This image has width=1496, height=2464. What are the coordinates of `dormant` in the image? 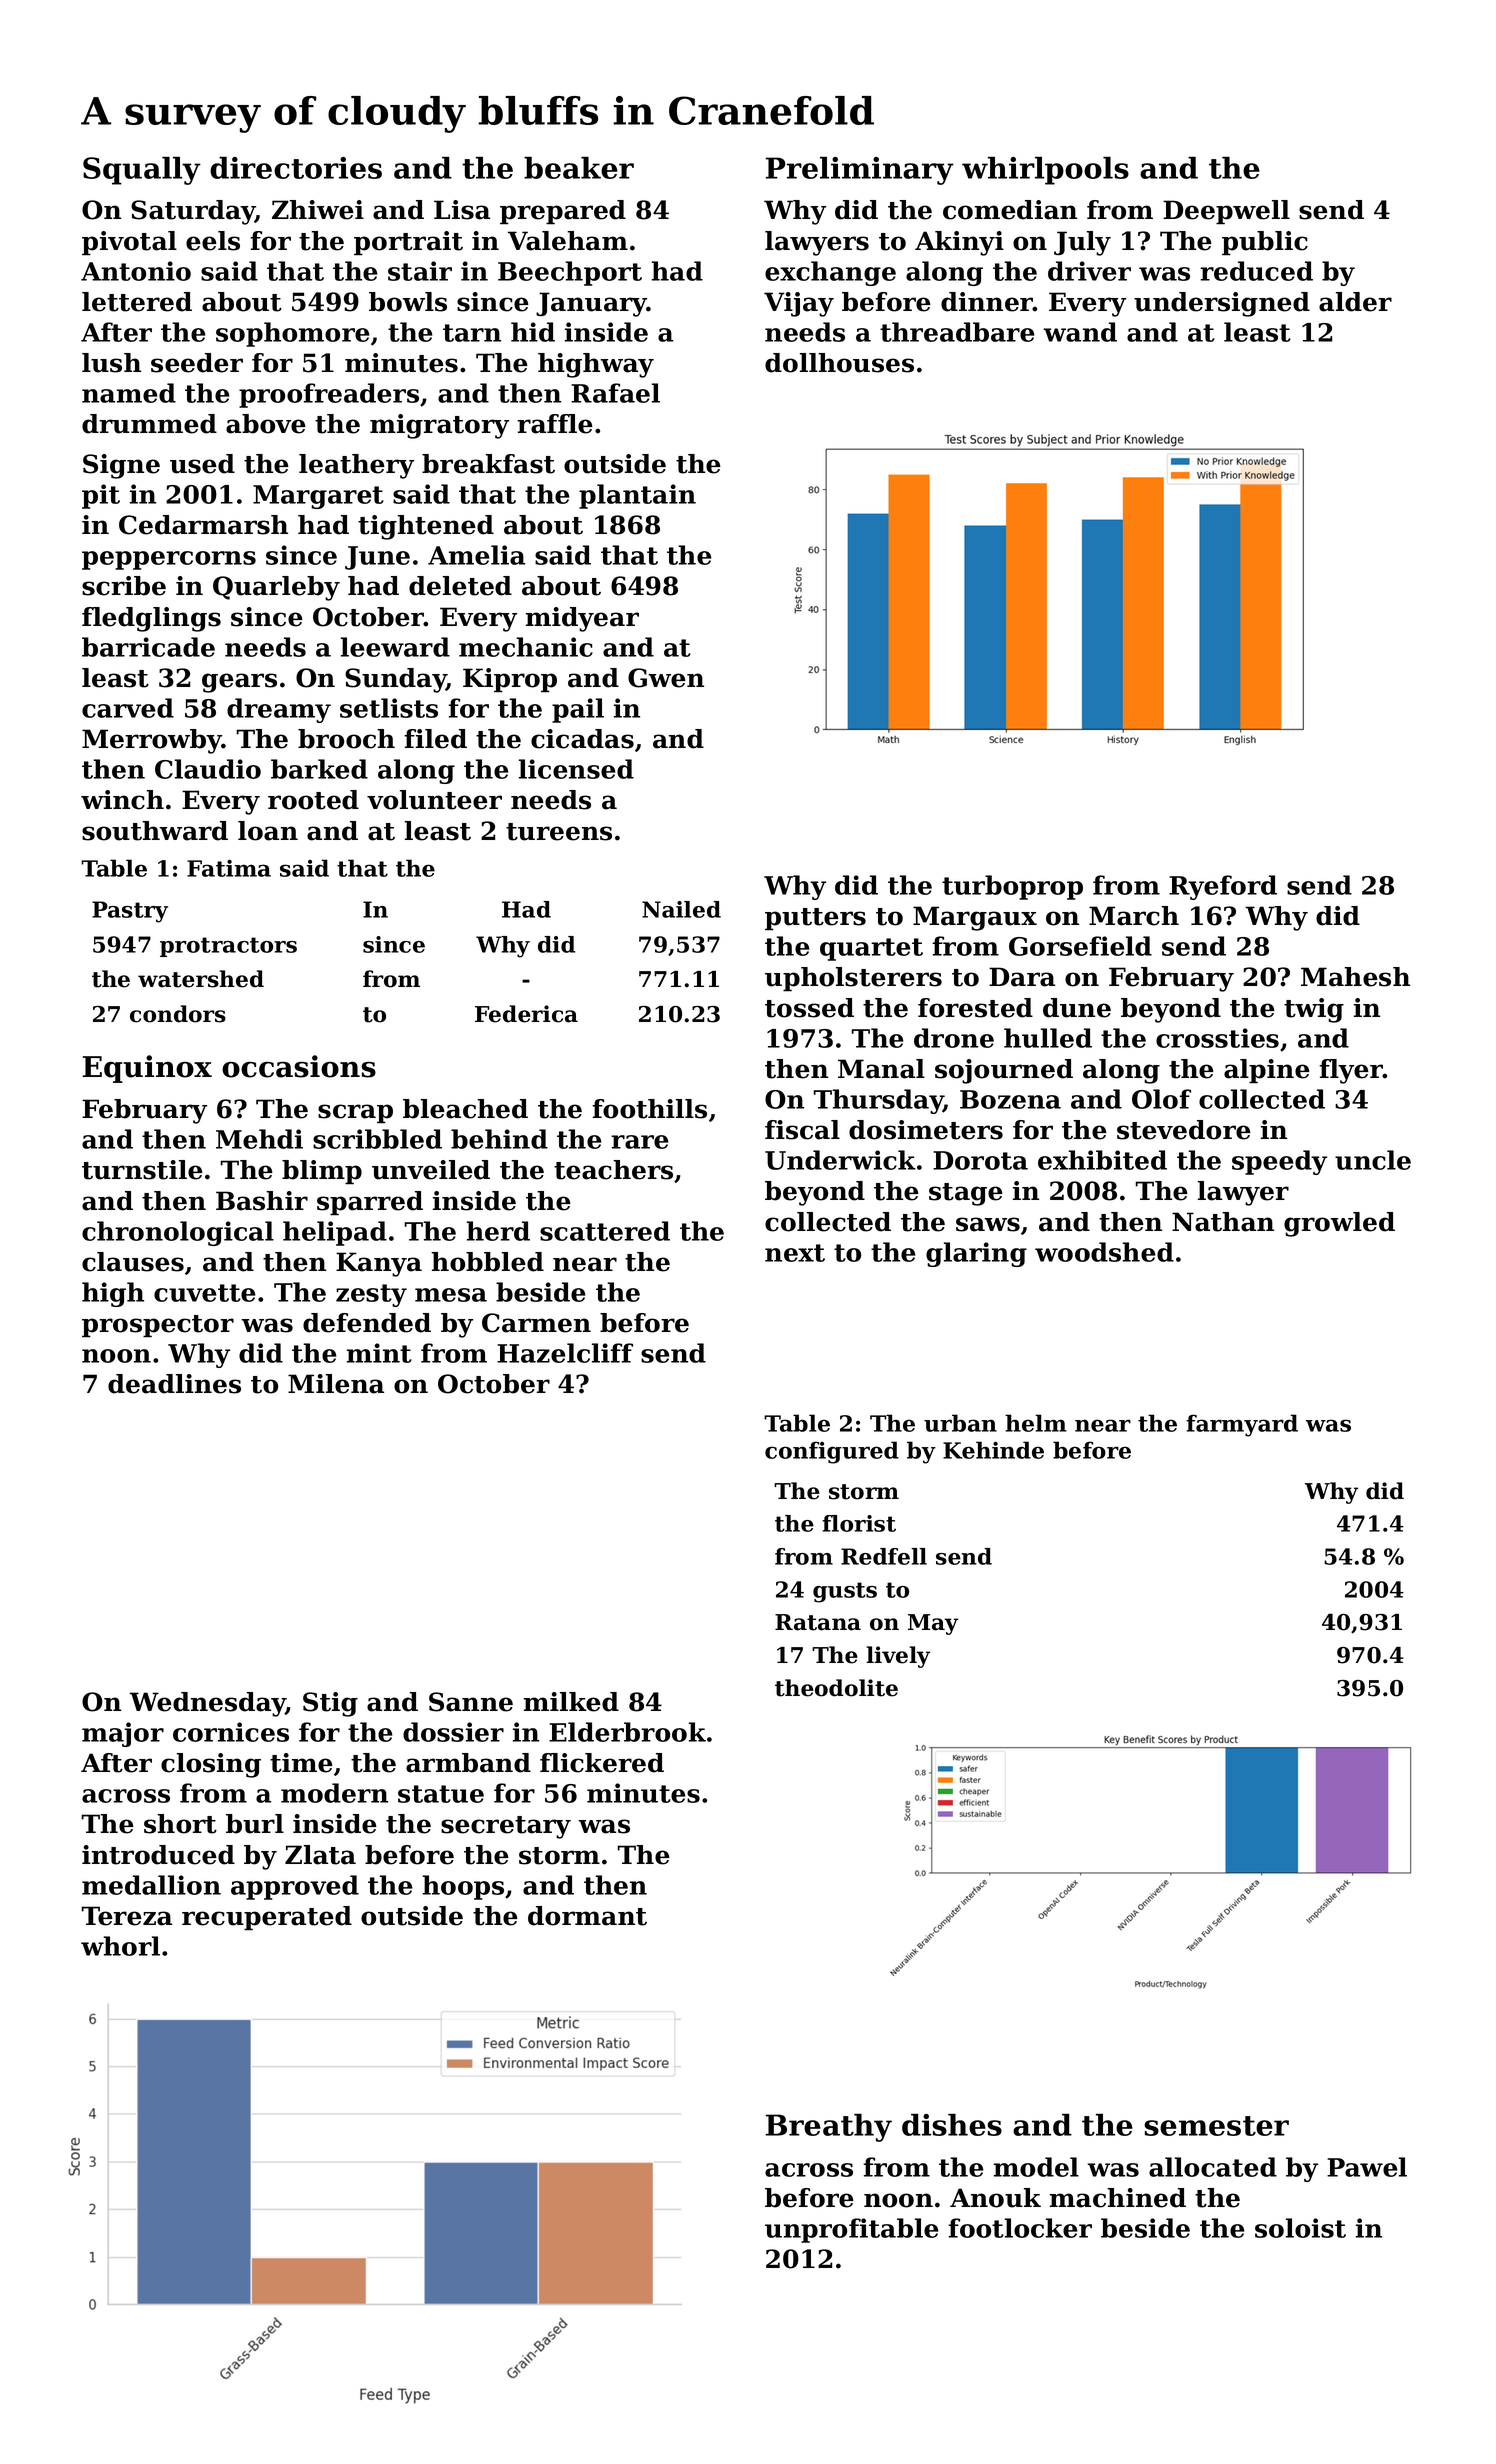 It's located at (587, 1916).
